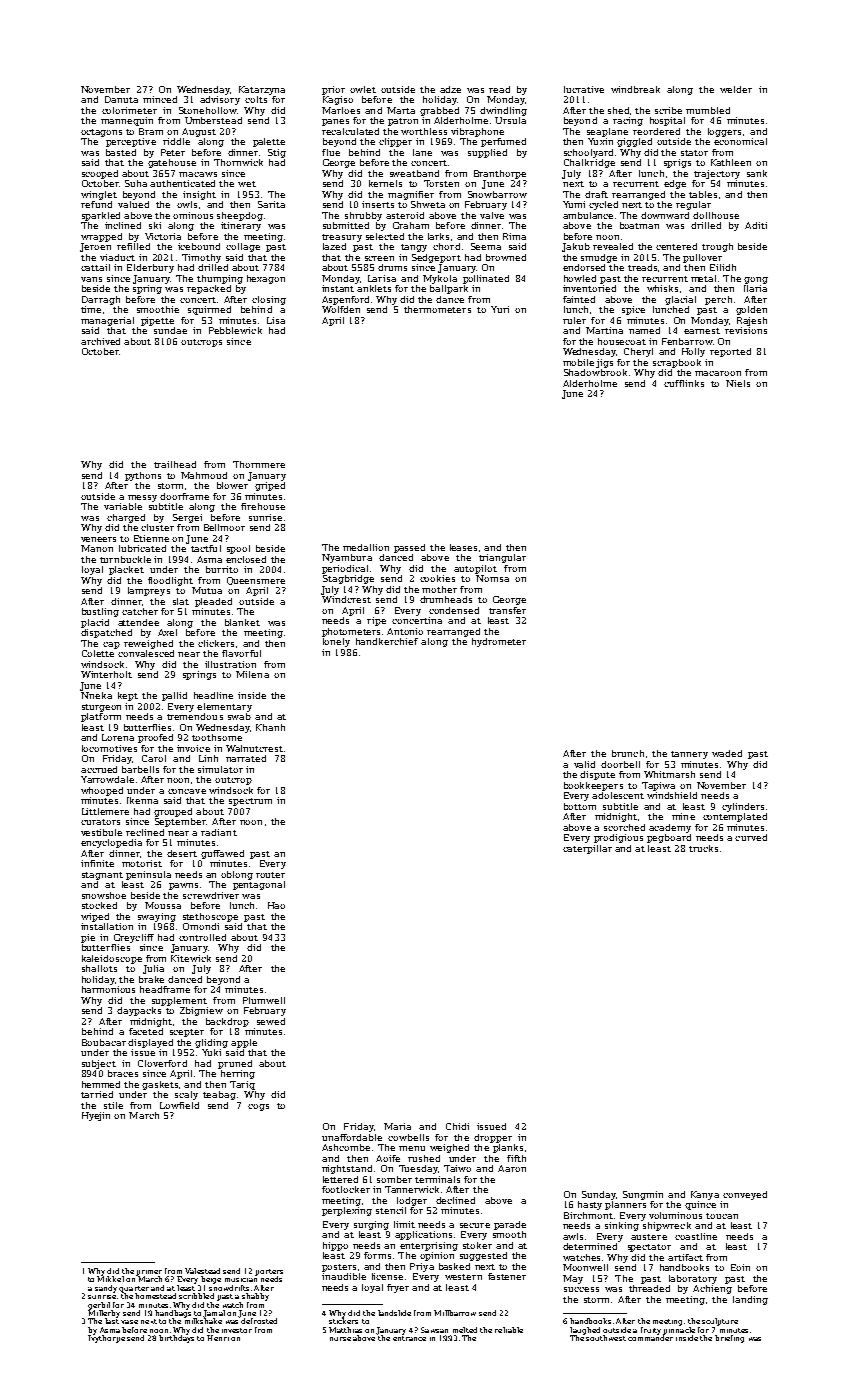 This image has height=1400, width=849. What do you see at coordinates (96, 1116) in the image?
I see `Hyejin` at bounding box center [96, 1116].
